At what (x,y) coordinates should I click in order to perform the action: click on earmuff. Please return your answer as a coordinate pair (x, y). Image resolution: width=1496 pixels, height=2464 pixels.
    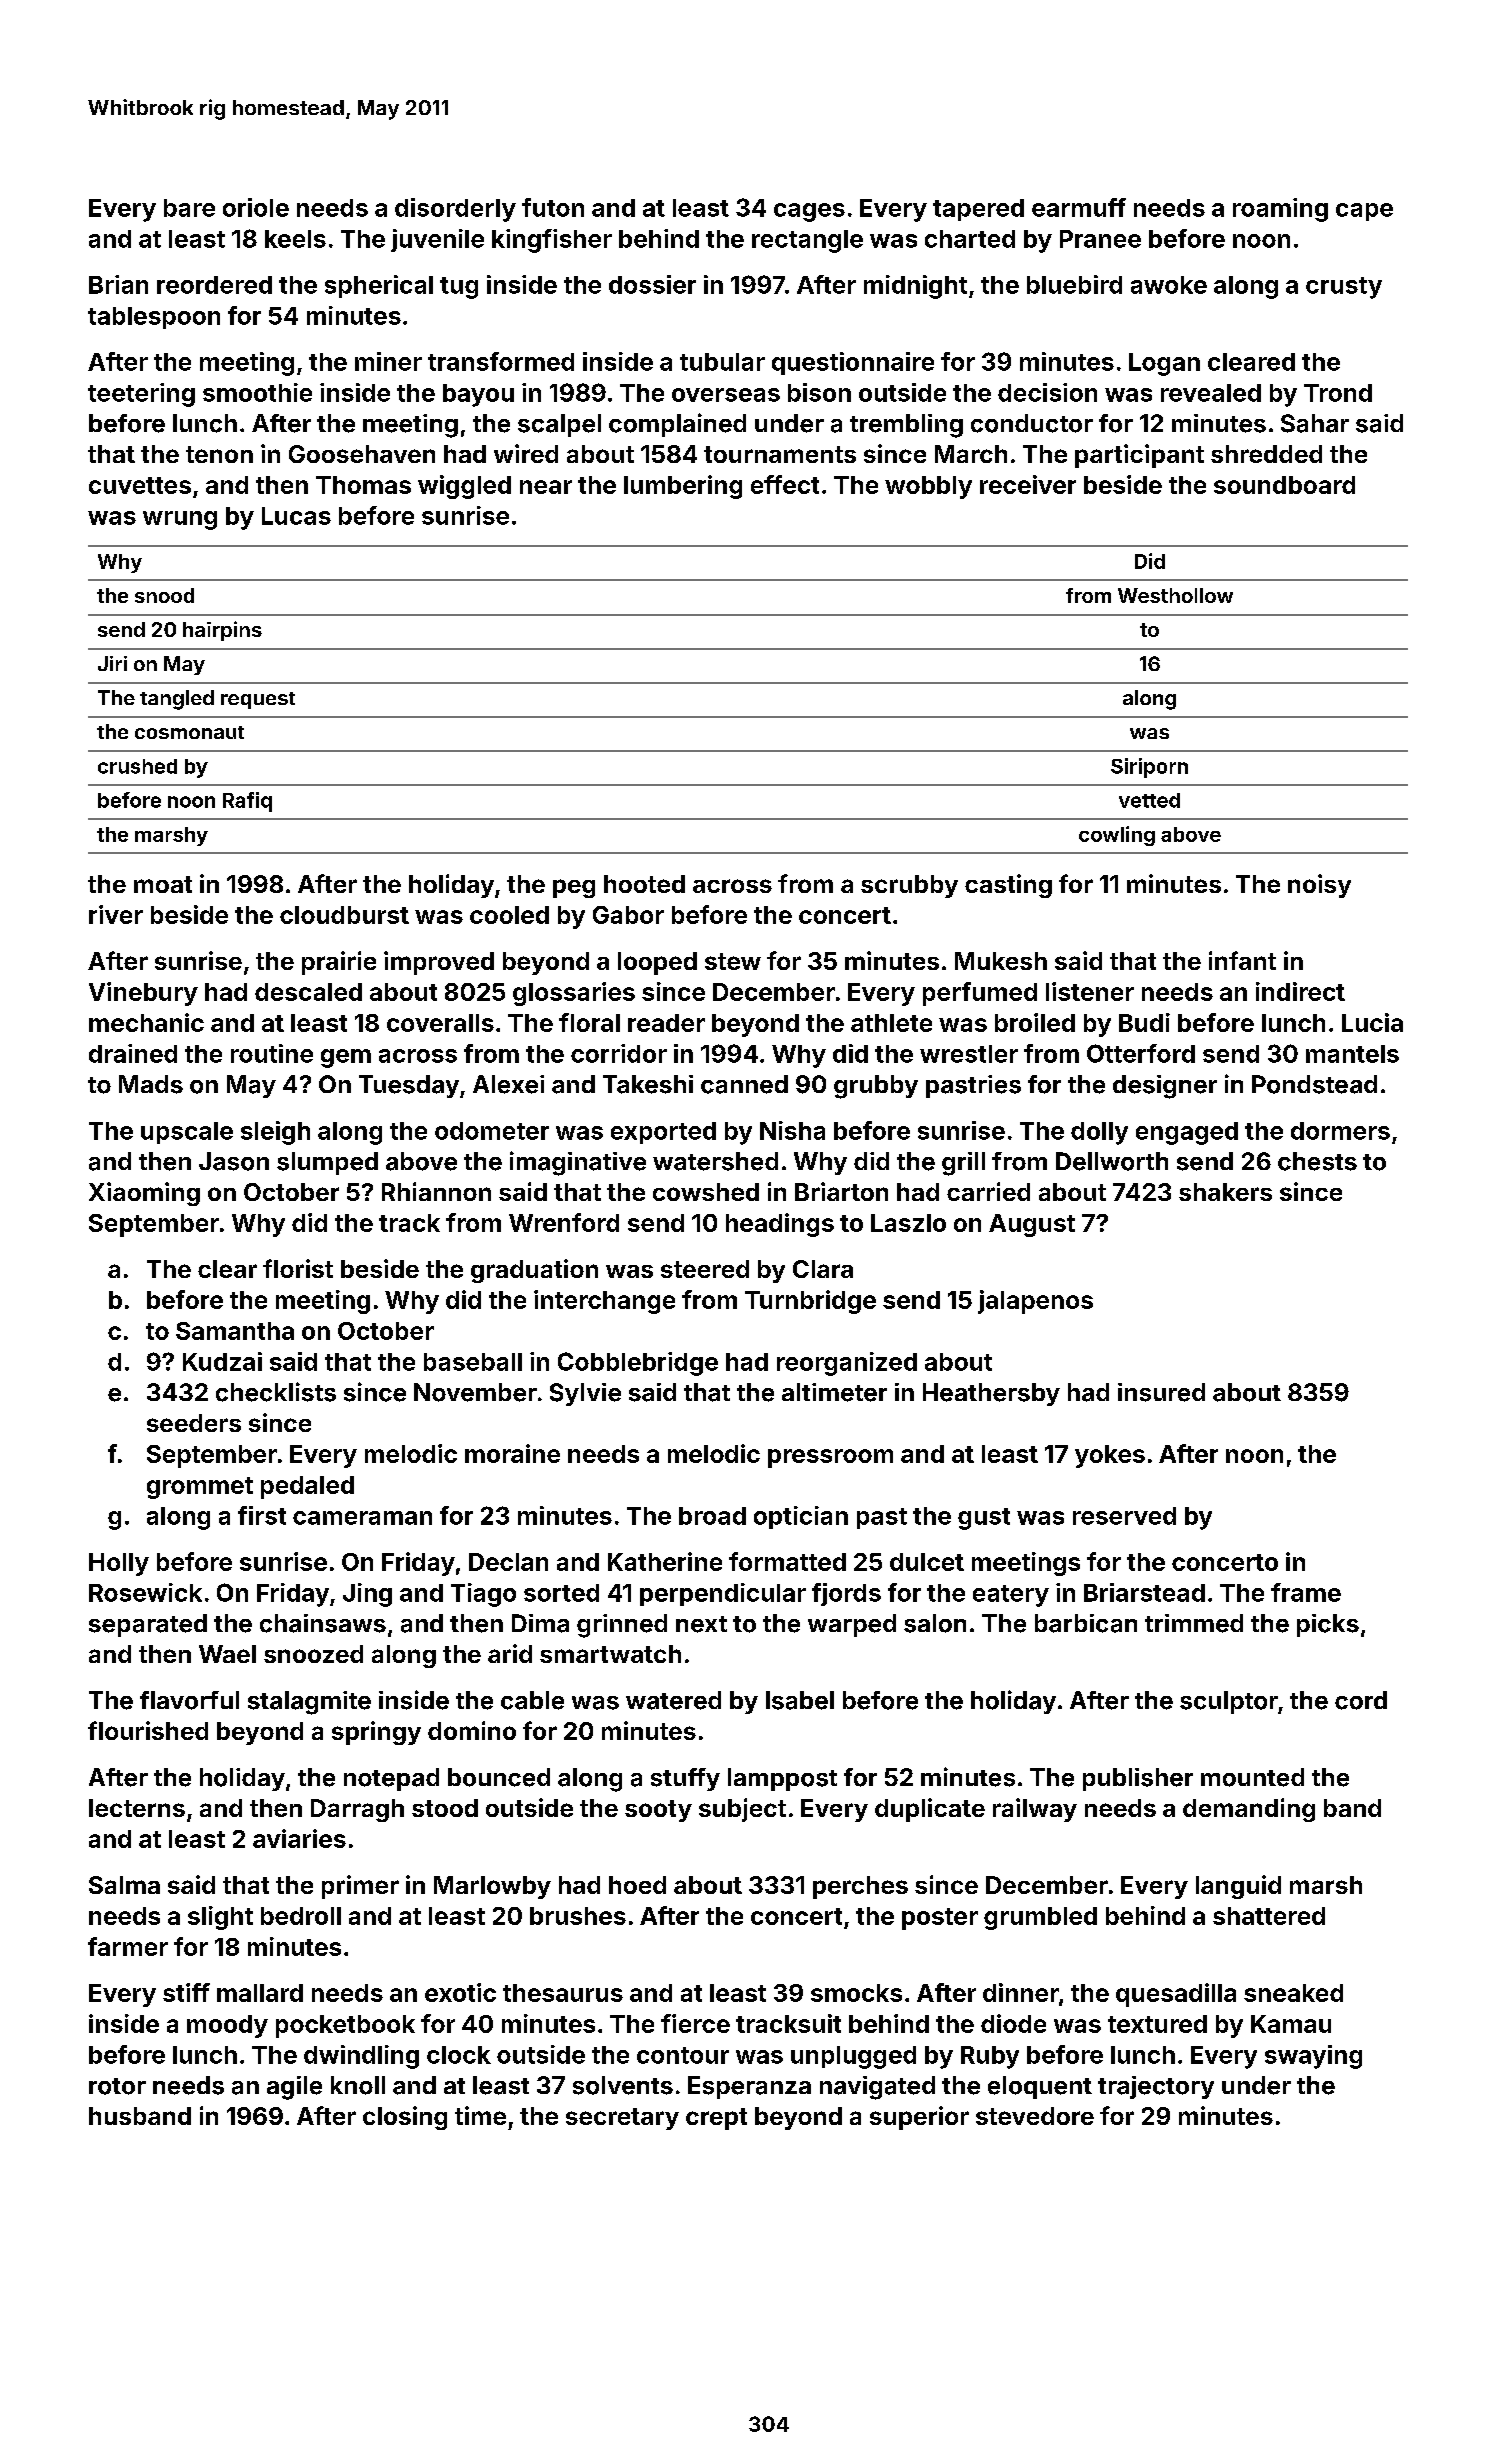
    Looking at the image, I should click on (1079, 207).
